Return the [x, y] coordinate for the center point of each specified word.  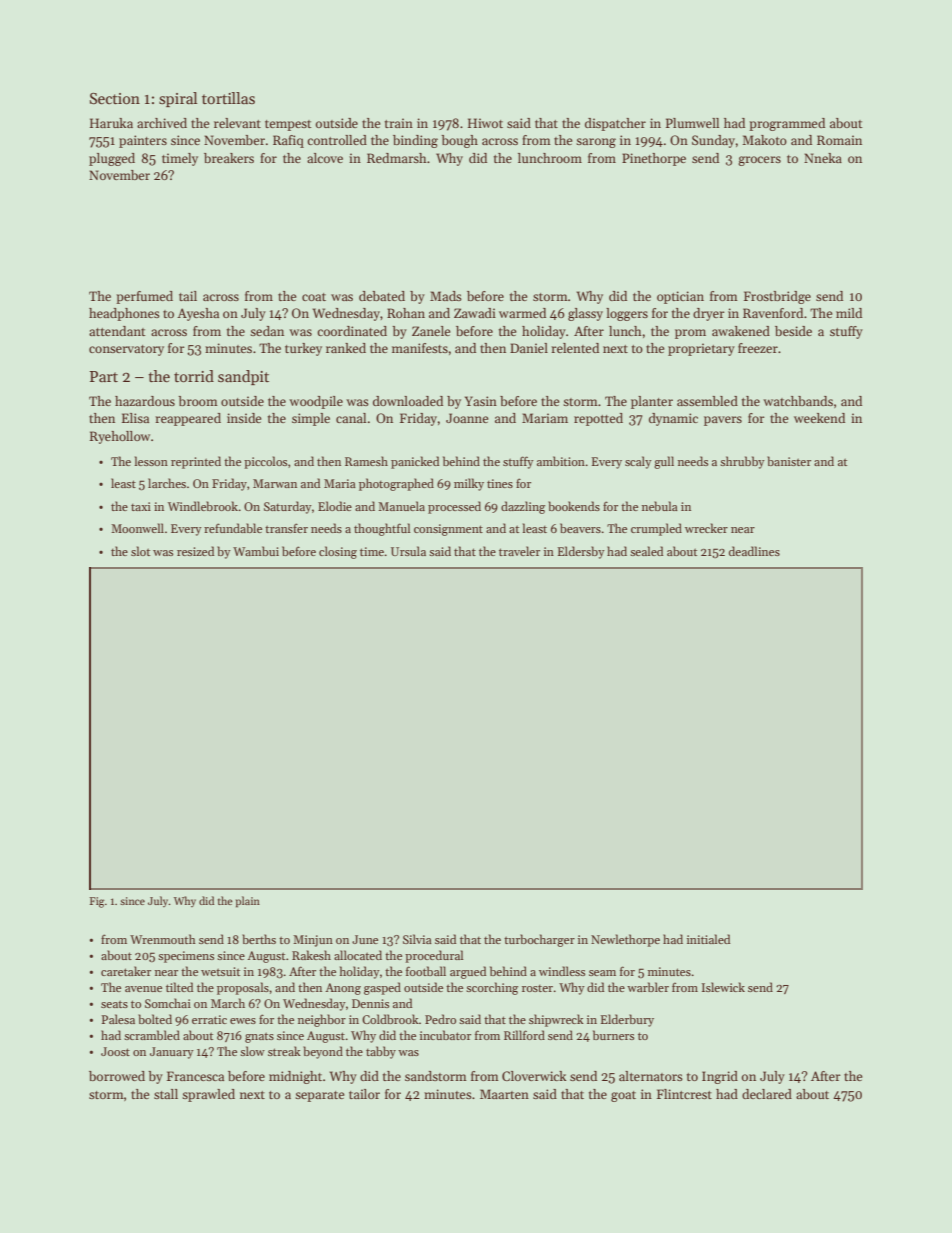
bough [459, 141]
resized [195, 551]
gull [664, 462]
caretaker [126, 971]
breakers [229, 158]
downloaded [408, 401]
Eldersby [581, 552]
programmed [787, 124]
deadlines [754, 551]
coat [314, 297]
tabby [381, 1052]
